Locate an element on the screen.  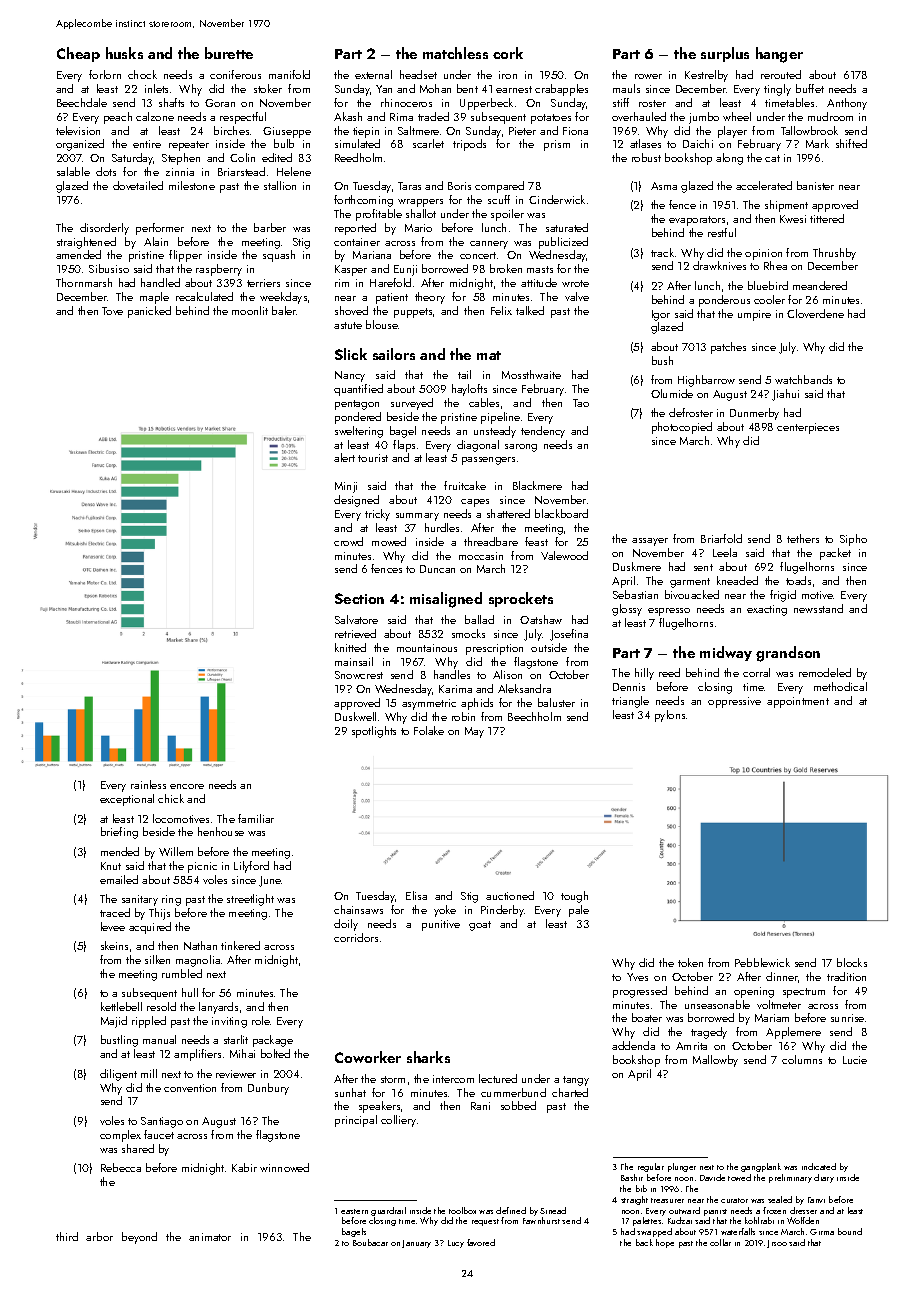
Daichi is located at coordinates (698, 143).
